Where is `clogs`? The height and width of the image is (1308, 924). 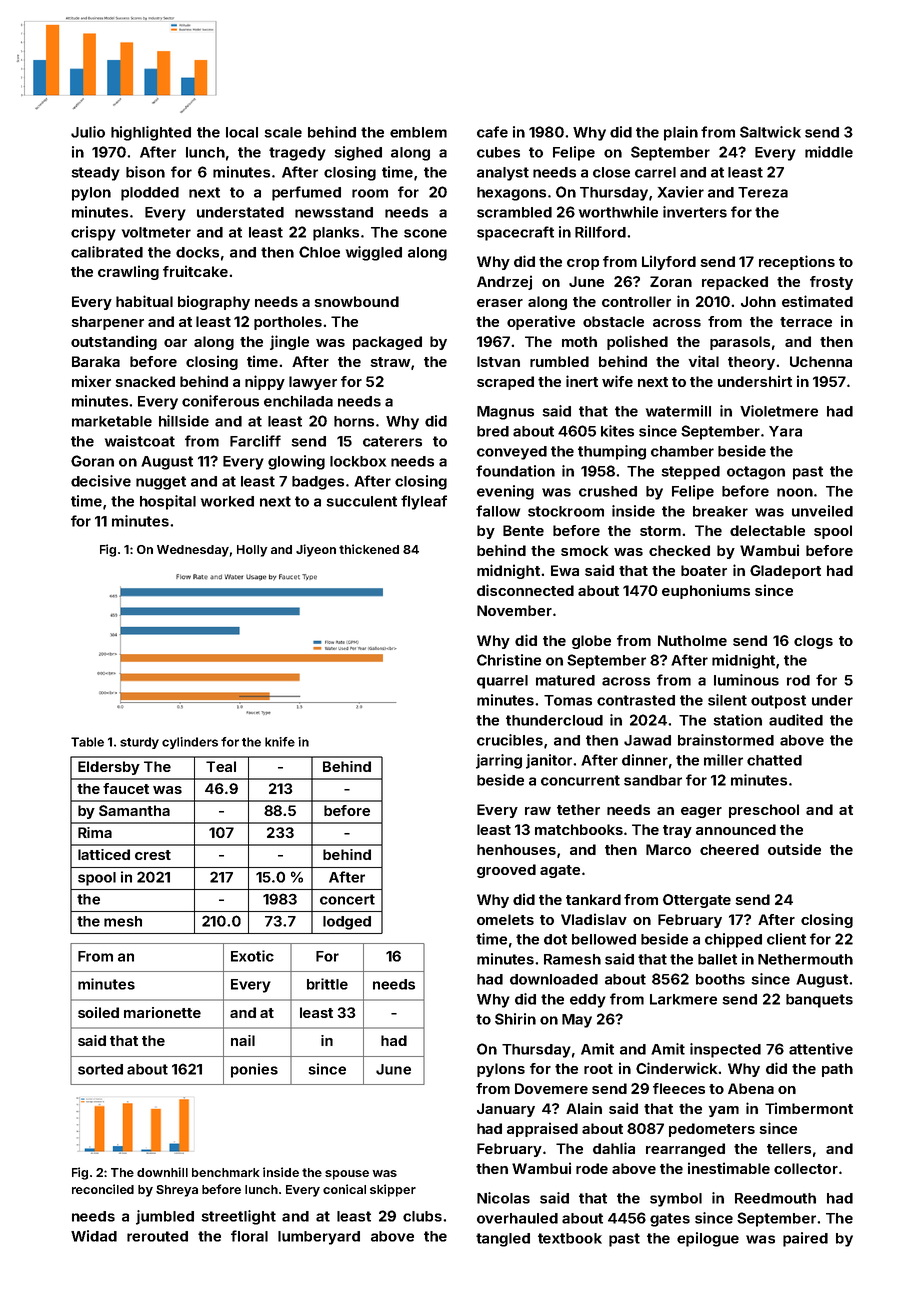 clogs is located at coordinates (813, 642).
